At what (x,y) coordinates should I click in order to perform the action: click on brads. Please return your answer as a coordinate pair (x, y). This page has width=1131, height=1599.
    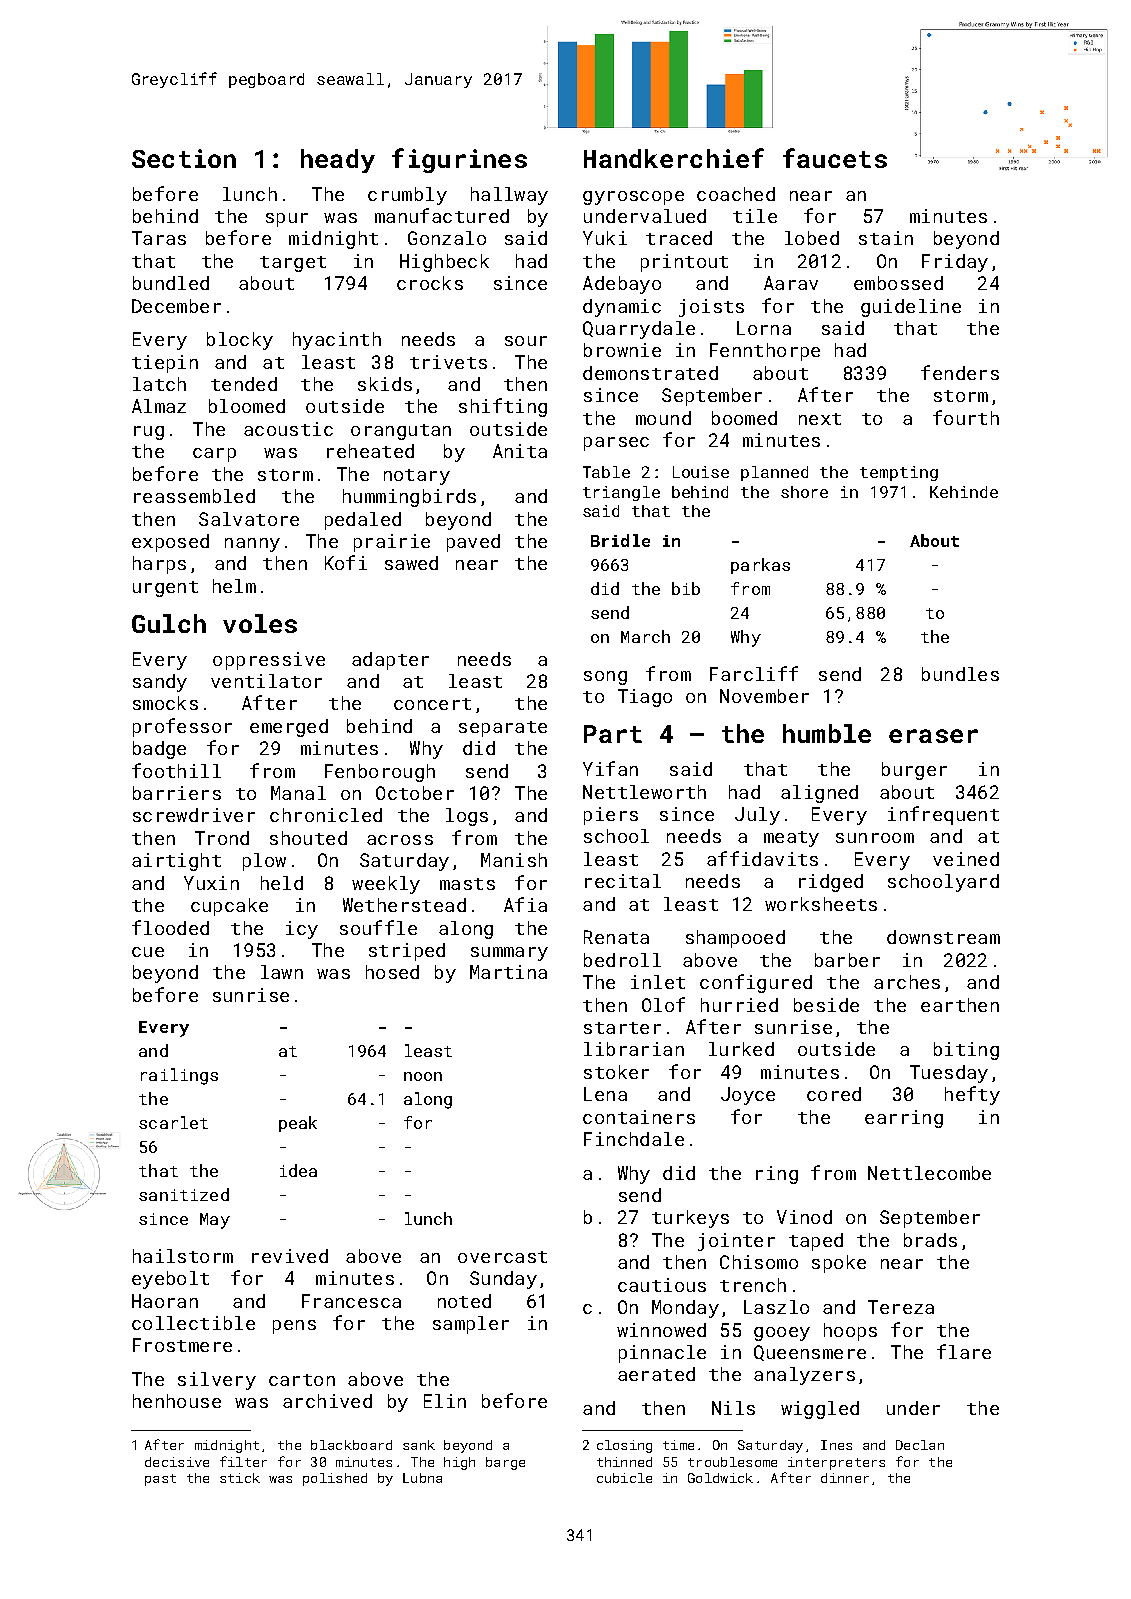
    Looking at the image, I should click on (930, 1240).
